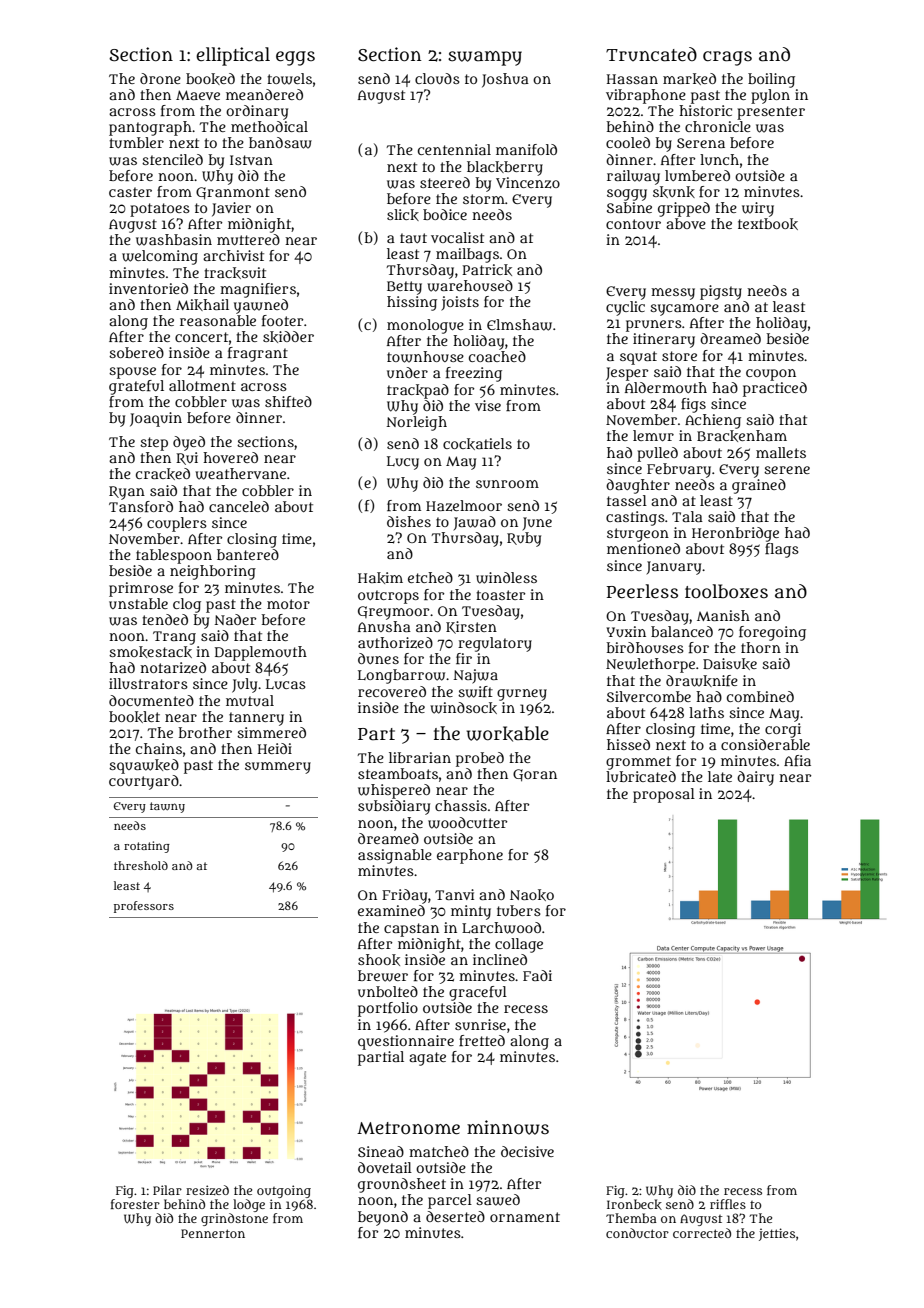 Image resolution: width=924 pixels, height=1308 pixels. Describe the element at coordinates (144, 907) in the screenshot. I see `professors` at that location.
